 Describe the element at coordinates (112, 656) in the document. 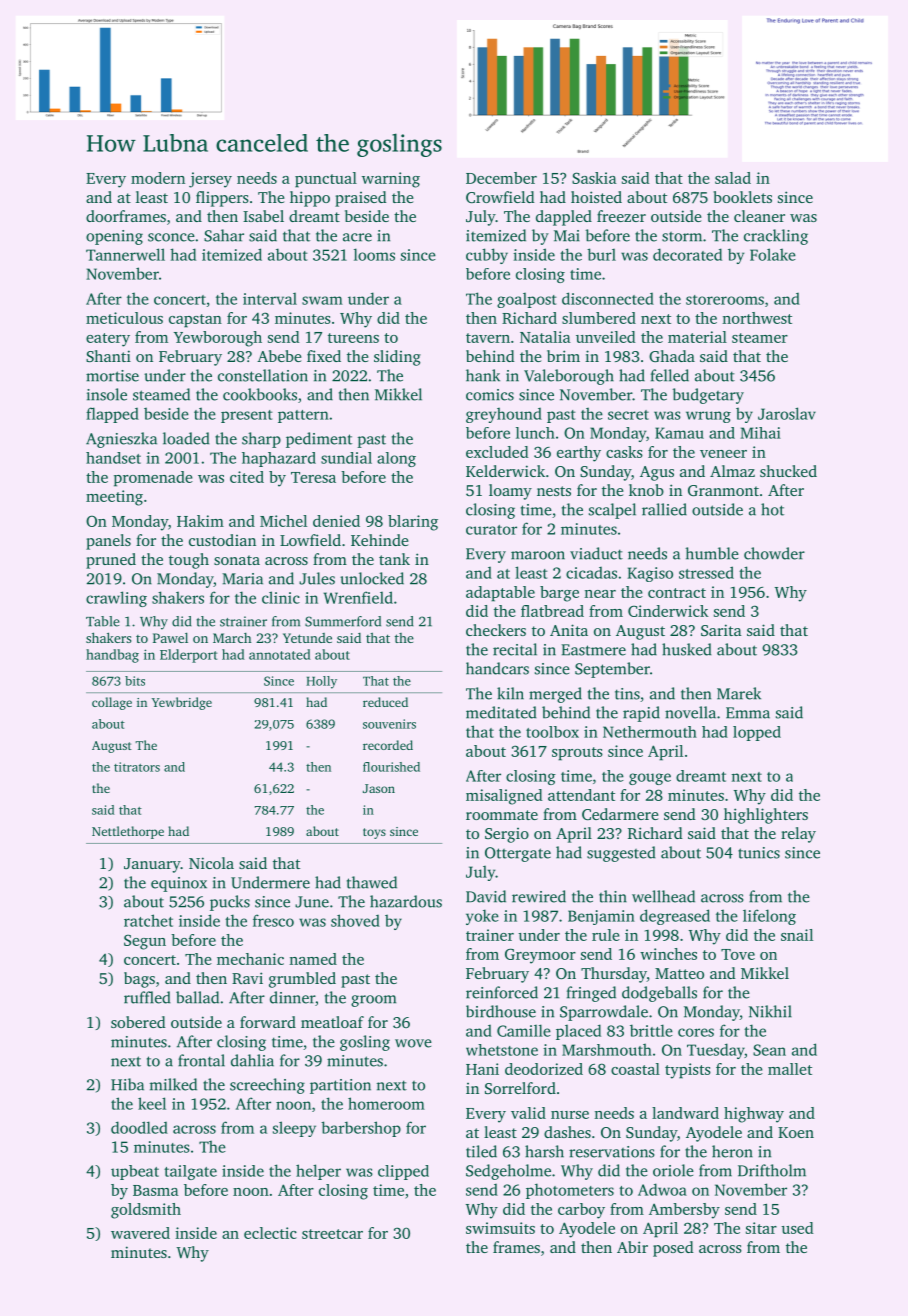

I see `handbag` at that location.
